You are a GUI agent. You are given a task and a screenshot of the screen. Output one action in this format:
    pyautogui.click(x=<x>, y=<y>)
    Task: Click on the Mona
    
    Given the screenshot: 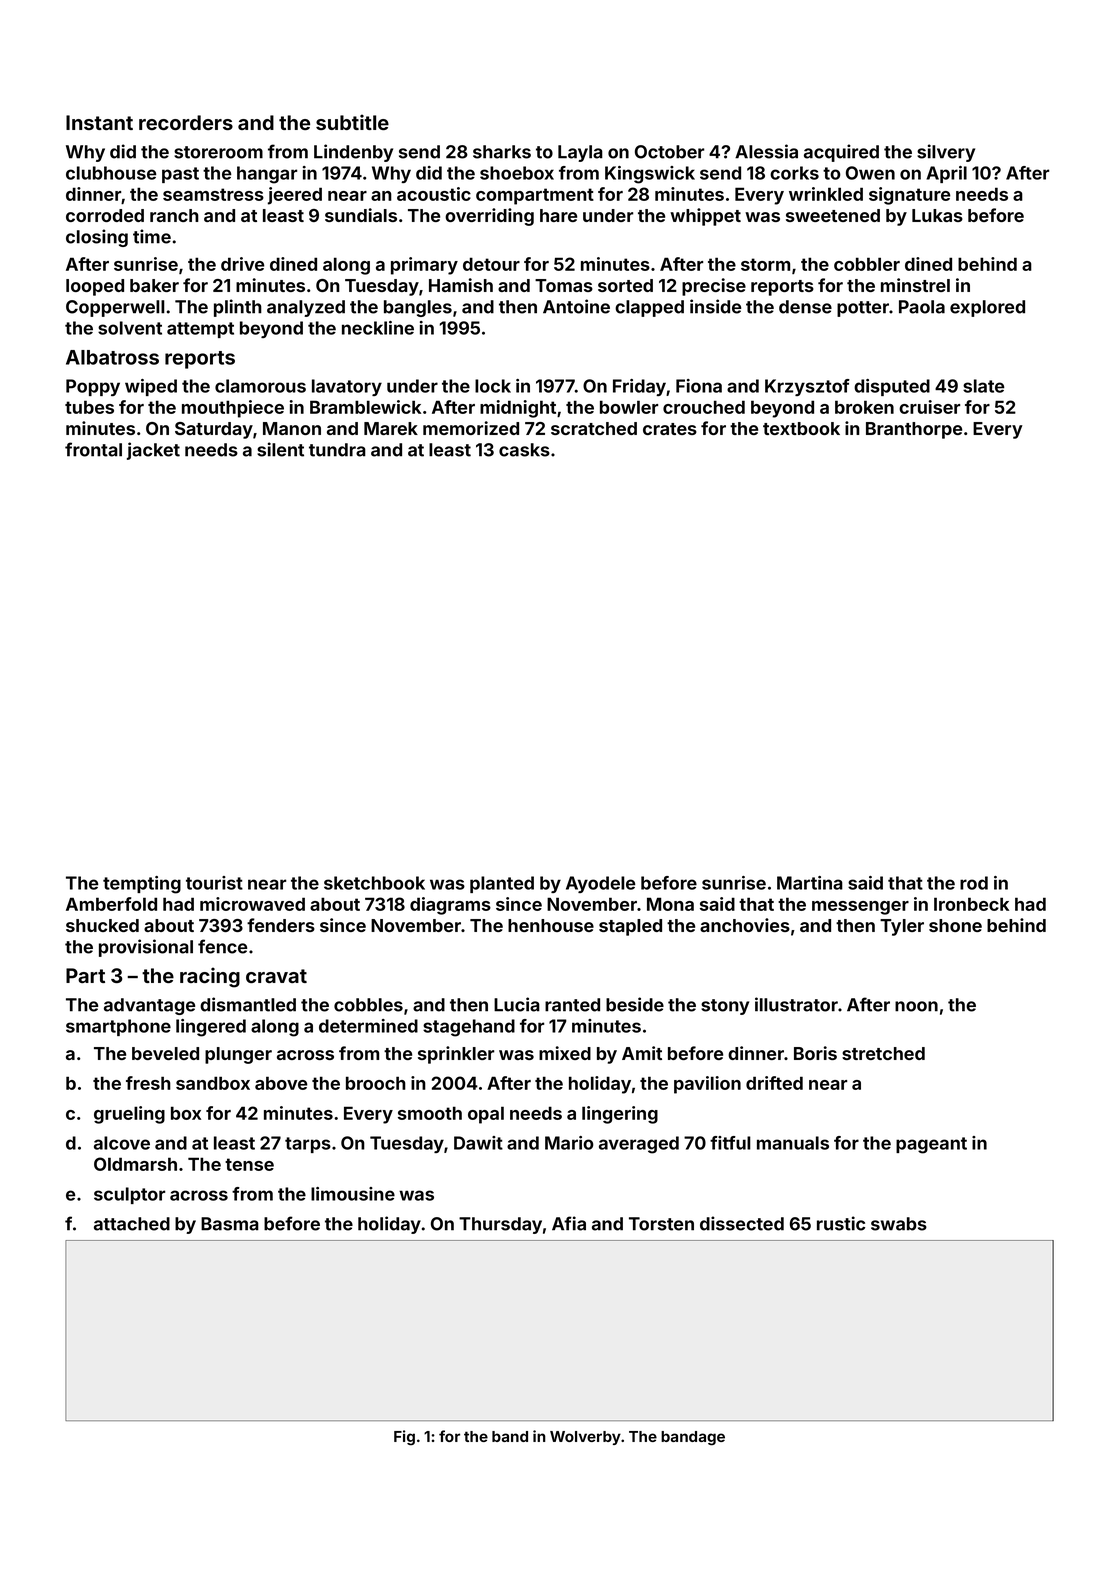 What is the action you would take?
    pyautogui.click(x=670, y=904)
